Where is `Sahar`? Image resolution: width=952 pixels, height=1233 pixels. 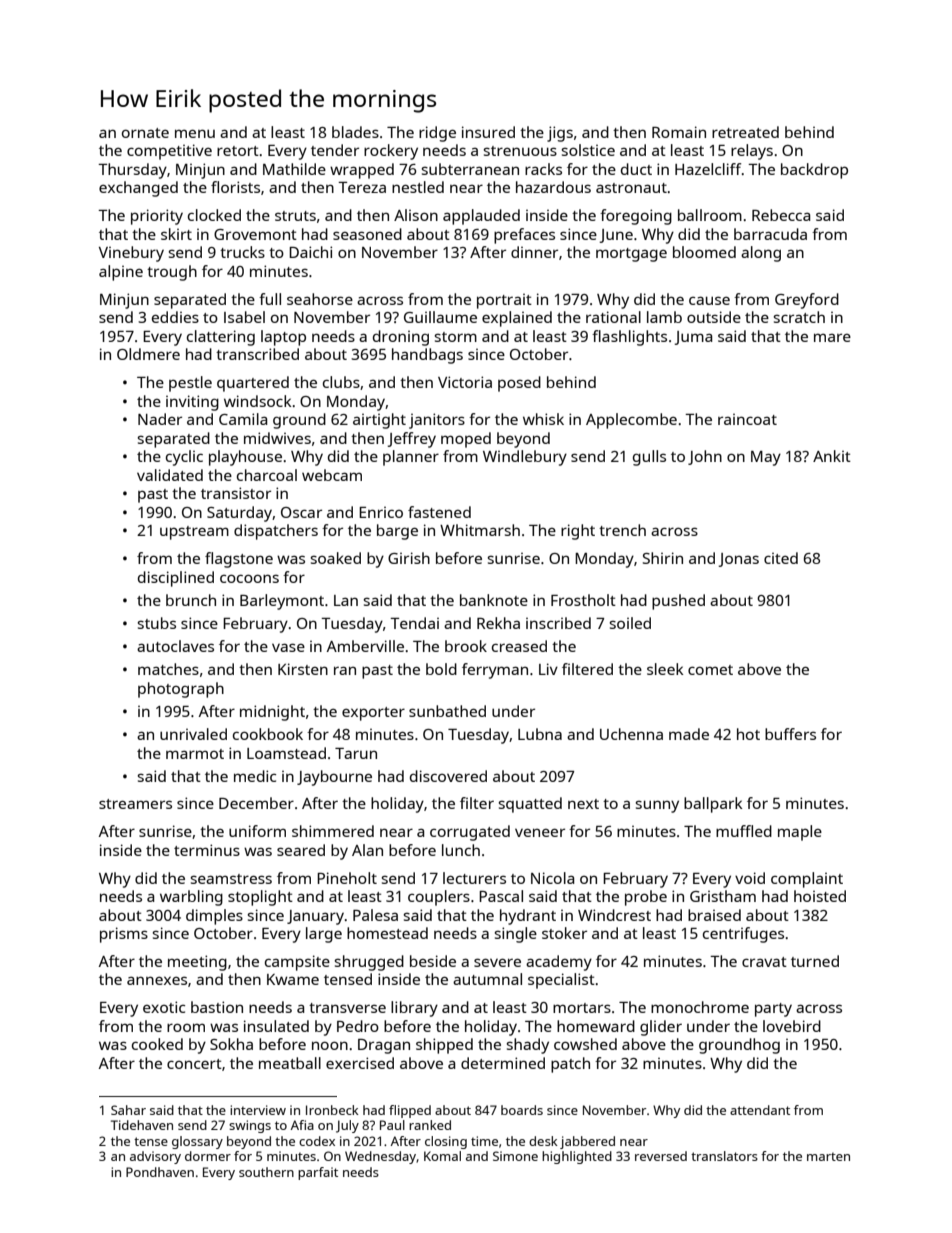
Sahar is located at coordinates (128, 1110).
